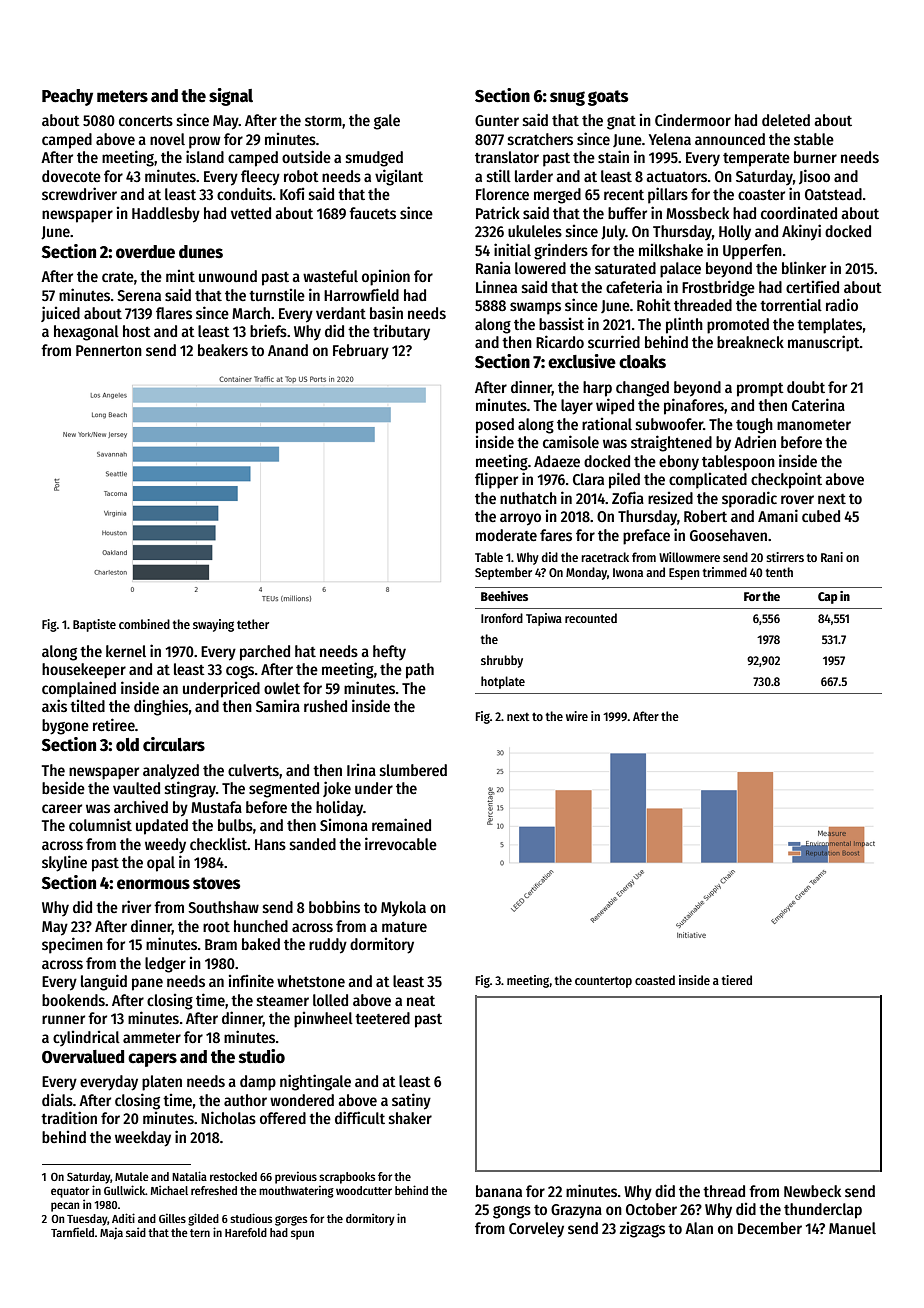 The image size is (924, 1308). I want to click on tether, so click(253, 624).
